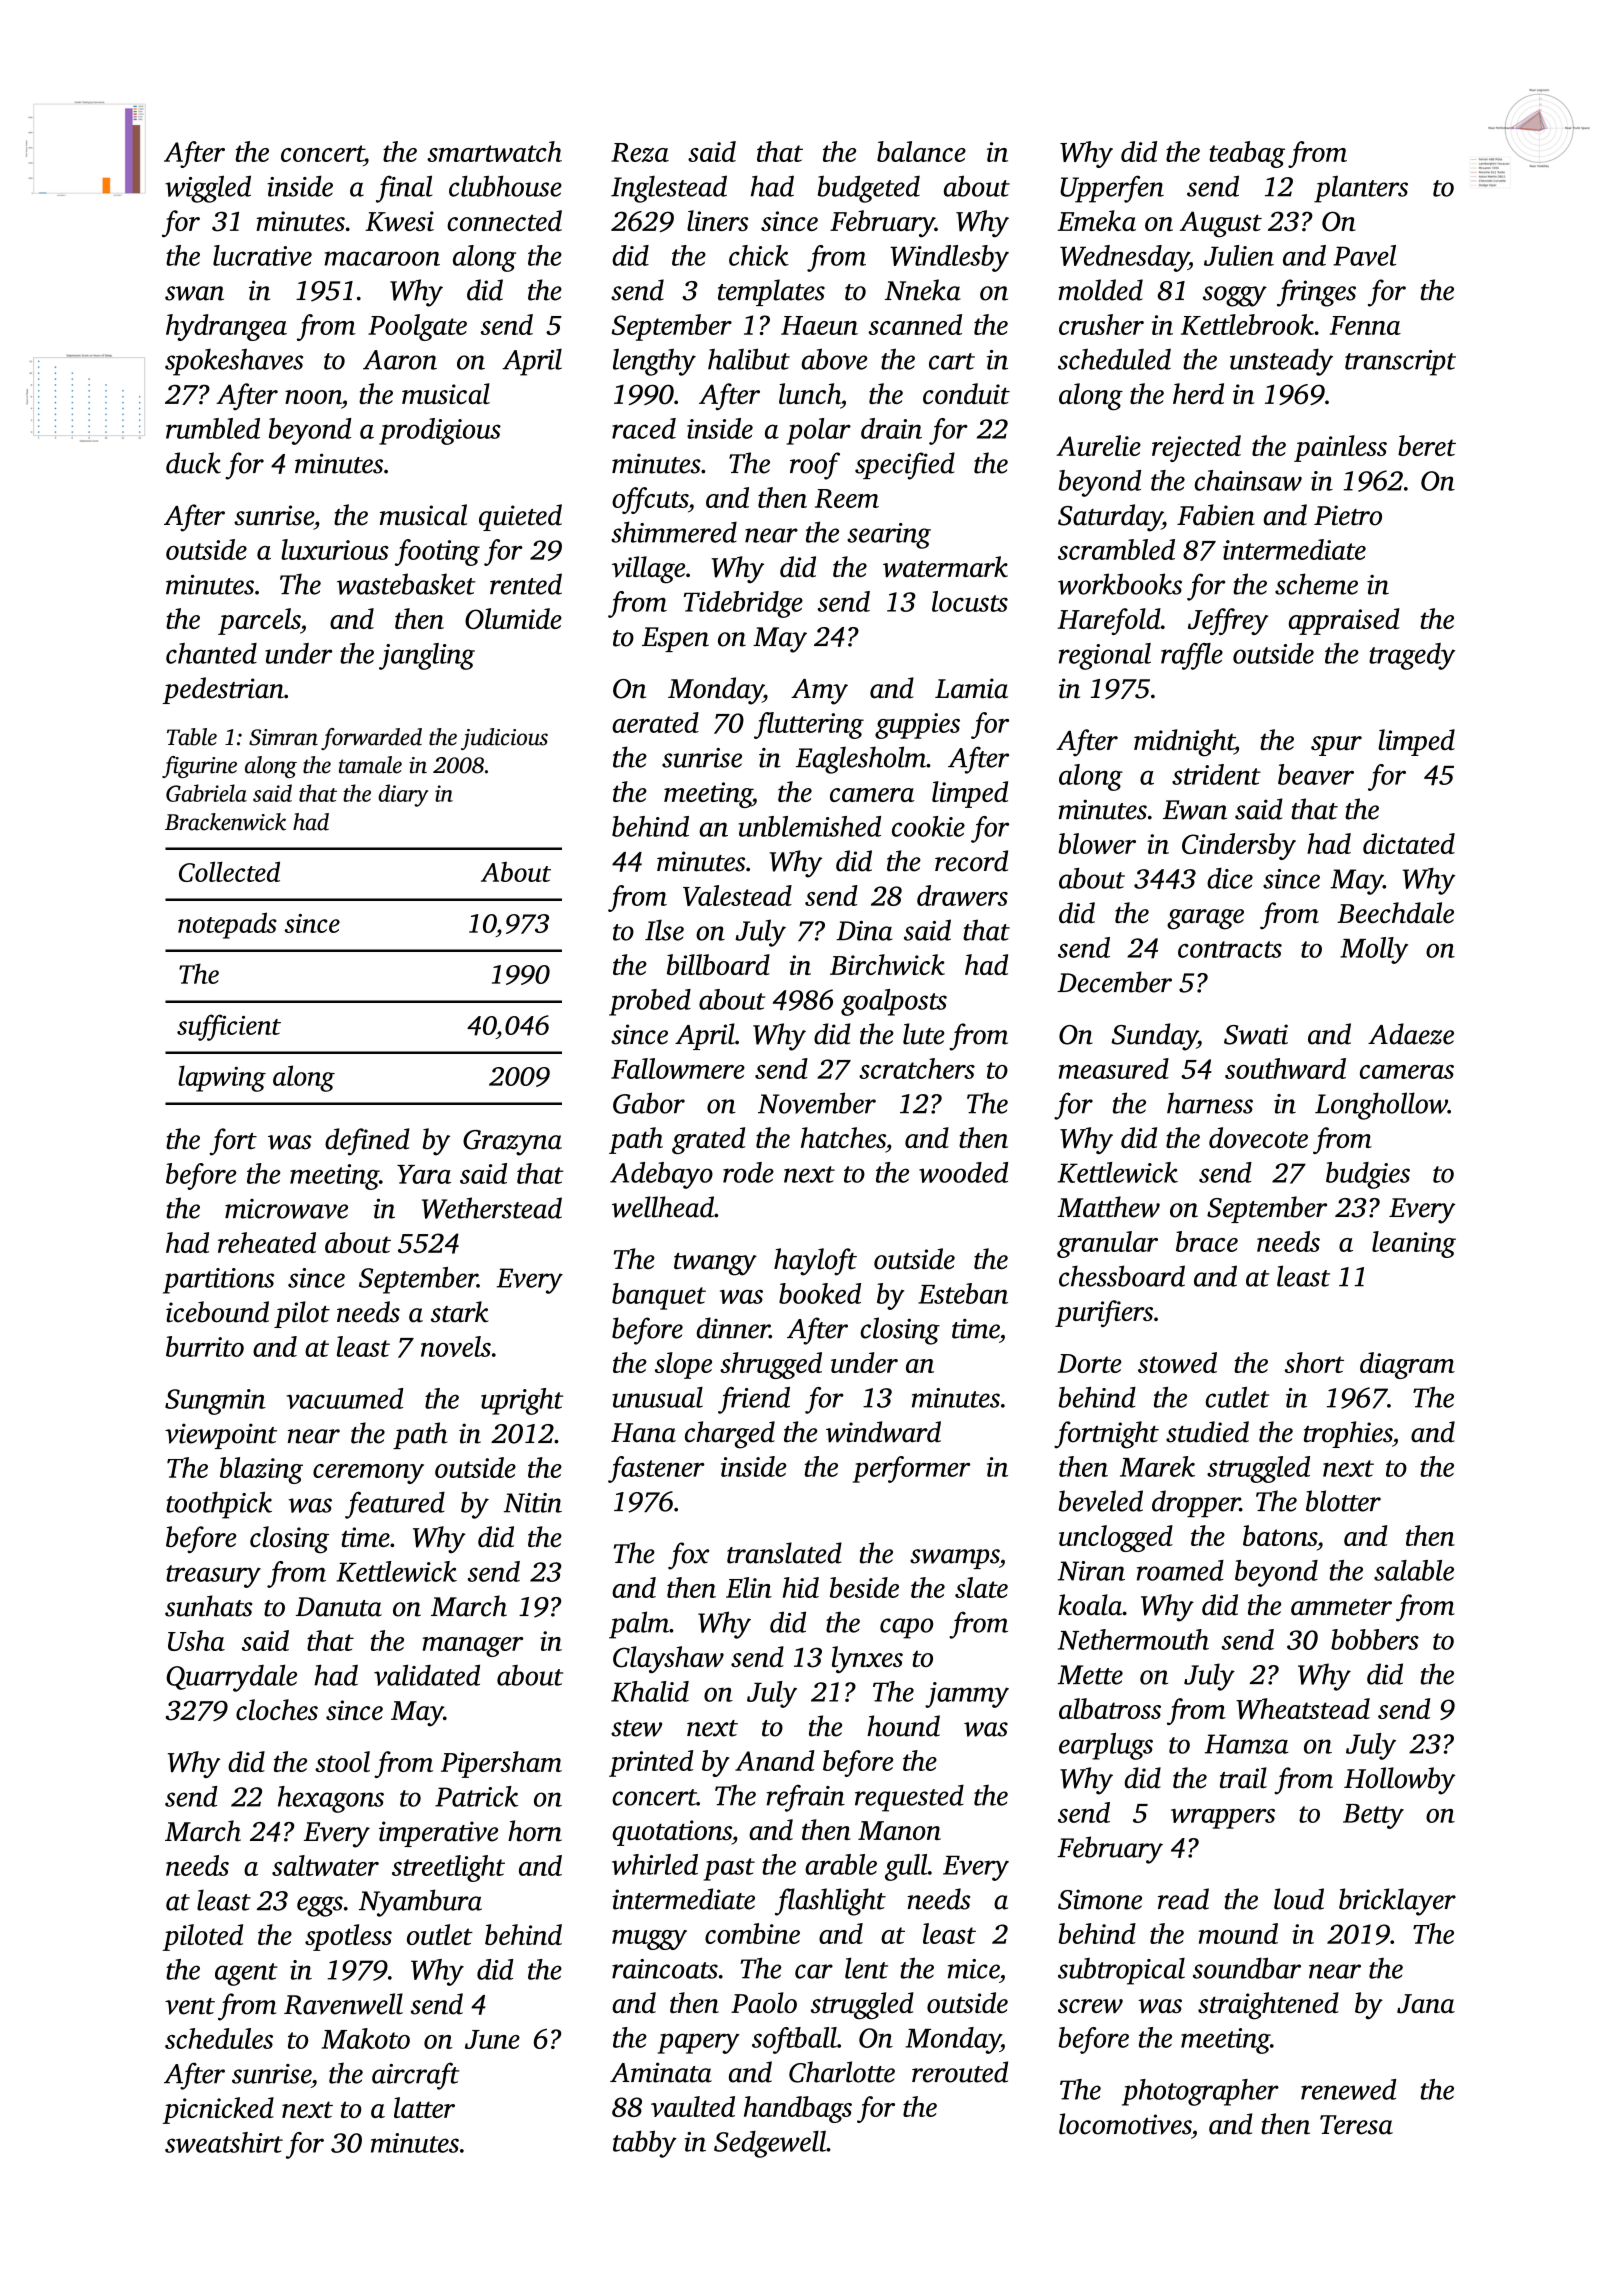 The image size is (1620, 2292). I want to click on sweatshirt, so click(224, 2142).
